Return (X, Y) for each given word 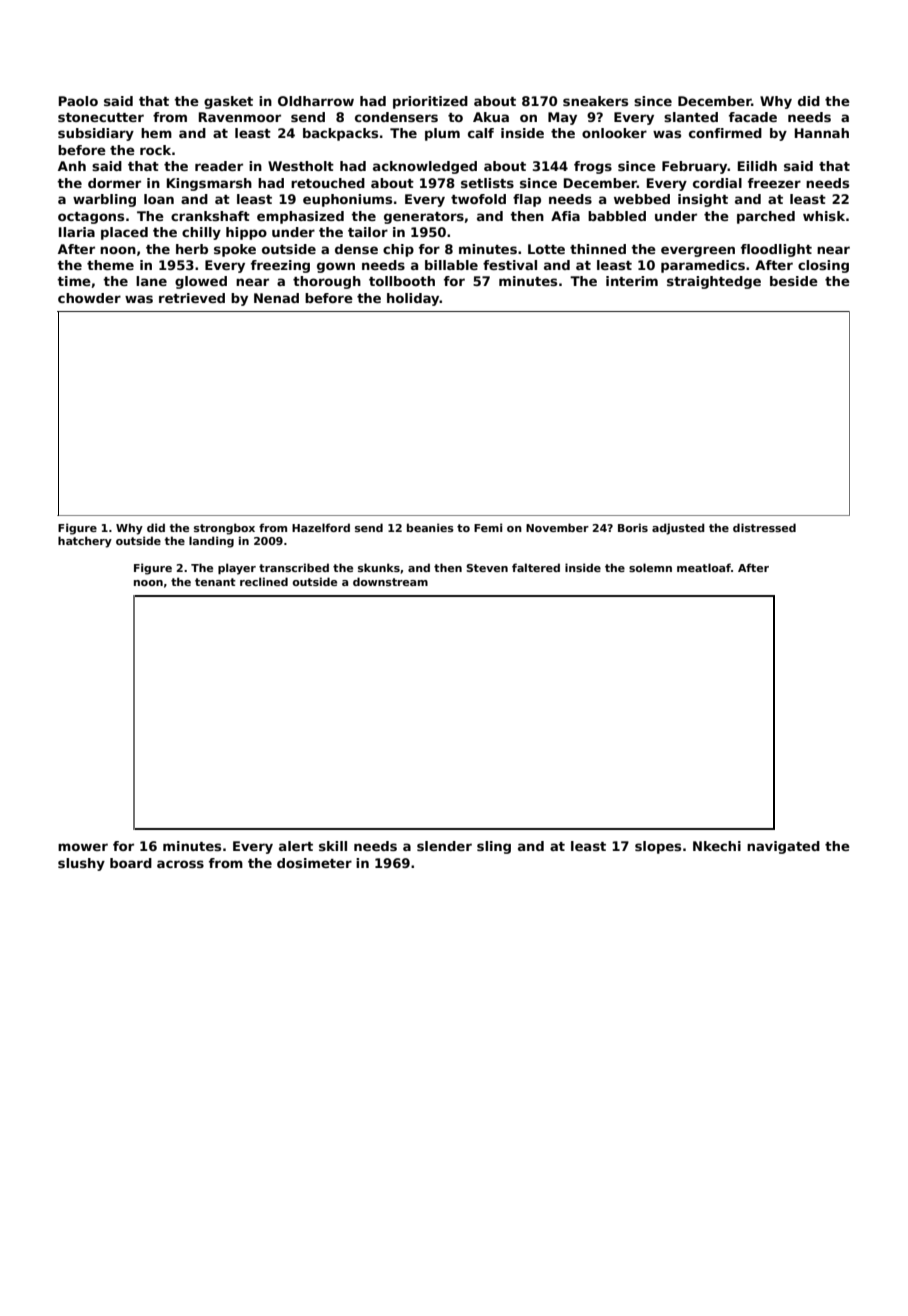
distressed (764, 527)
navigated (783, 847)
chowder (89, 298)
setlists (487, 183)
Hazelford (321, 527)
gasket (228, 102)
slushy (81, 864)
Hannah (822, 133)
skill (333, 846)
